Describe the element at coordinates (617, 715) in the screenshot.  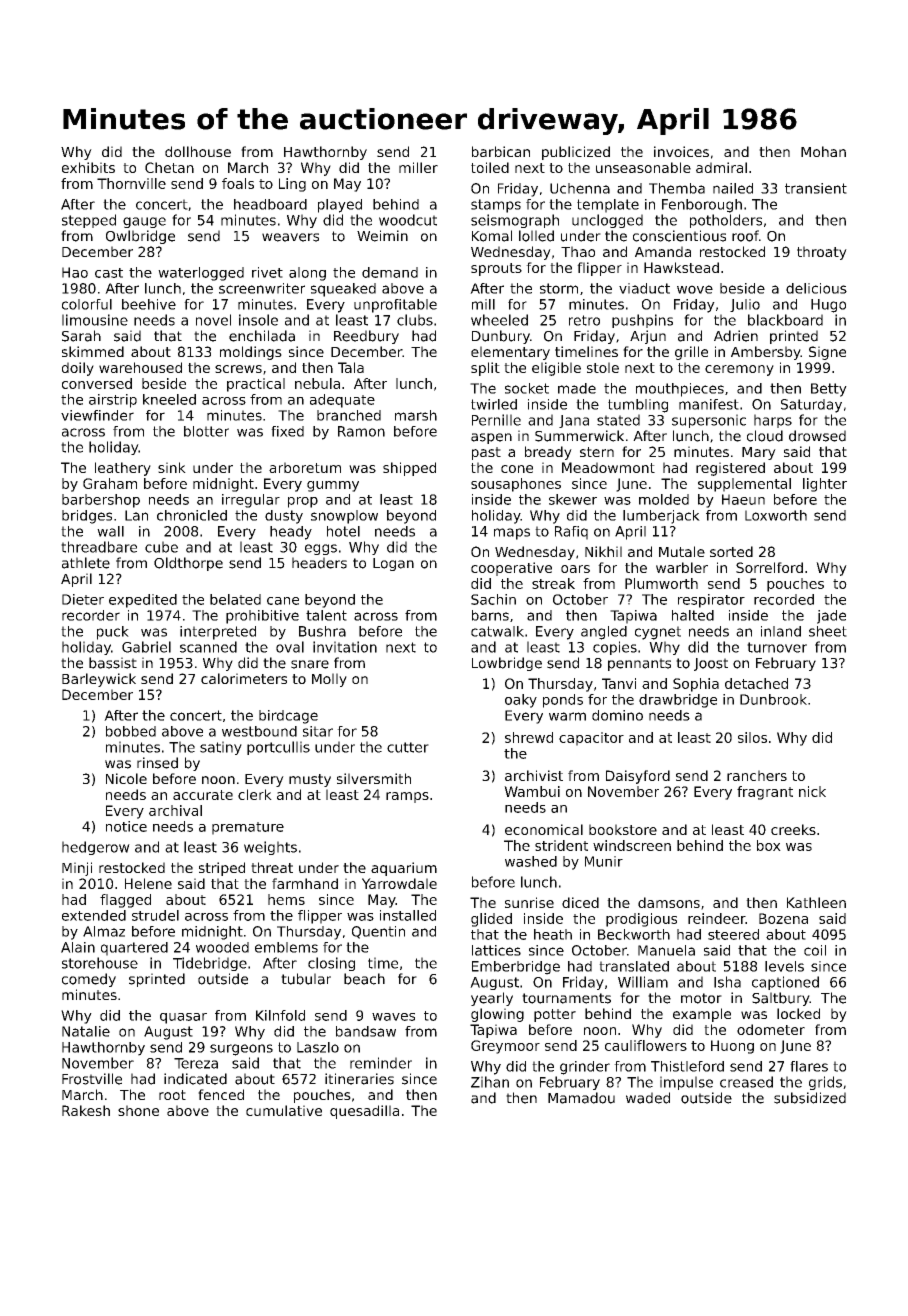
I see `domino` at that location.
